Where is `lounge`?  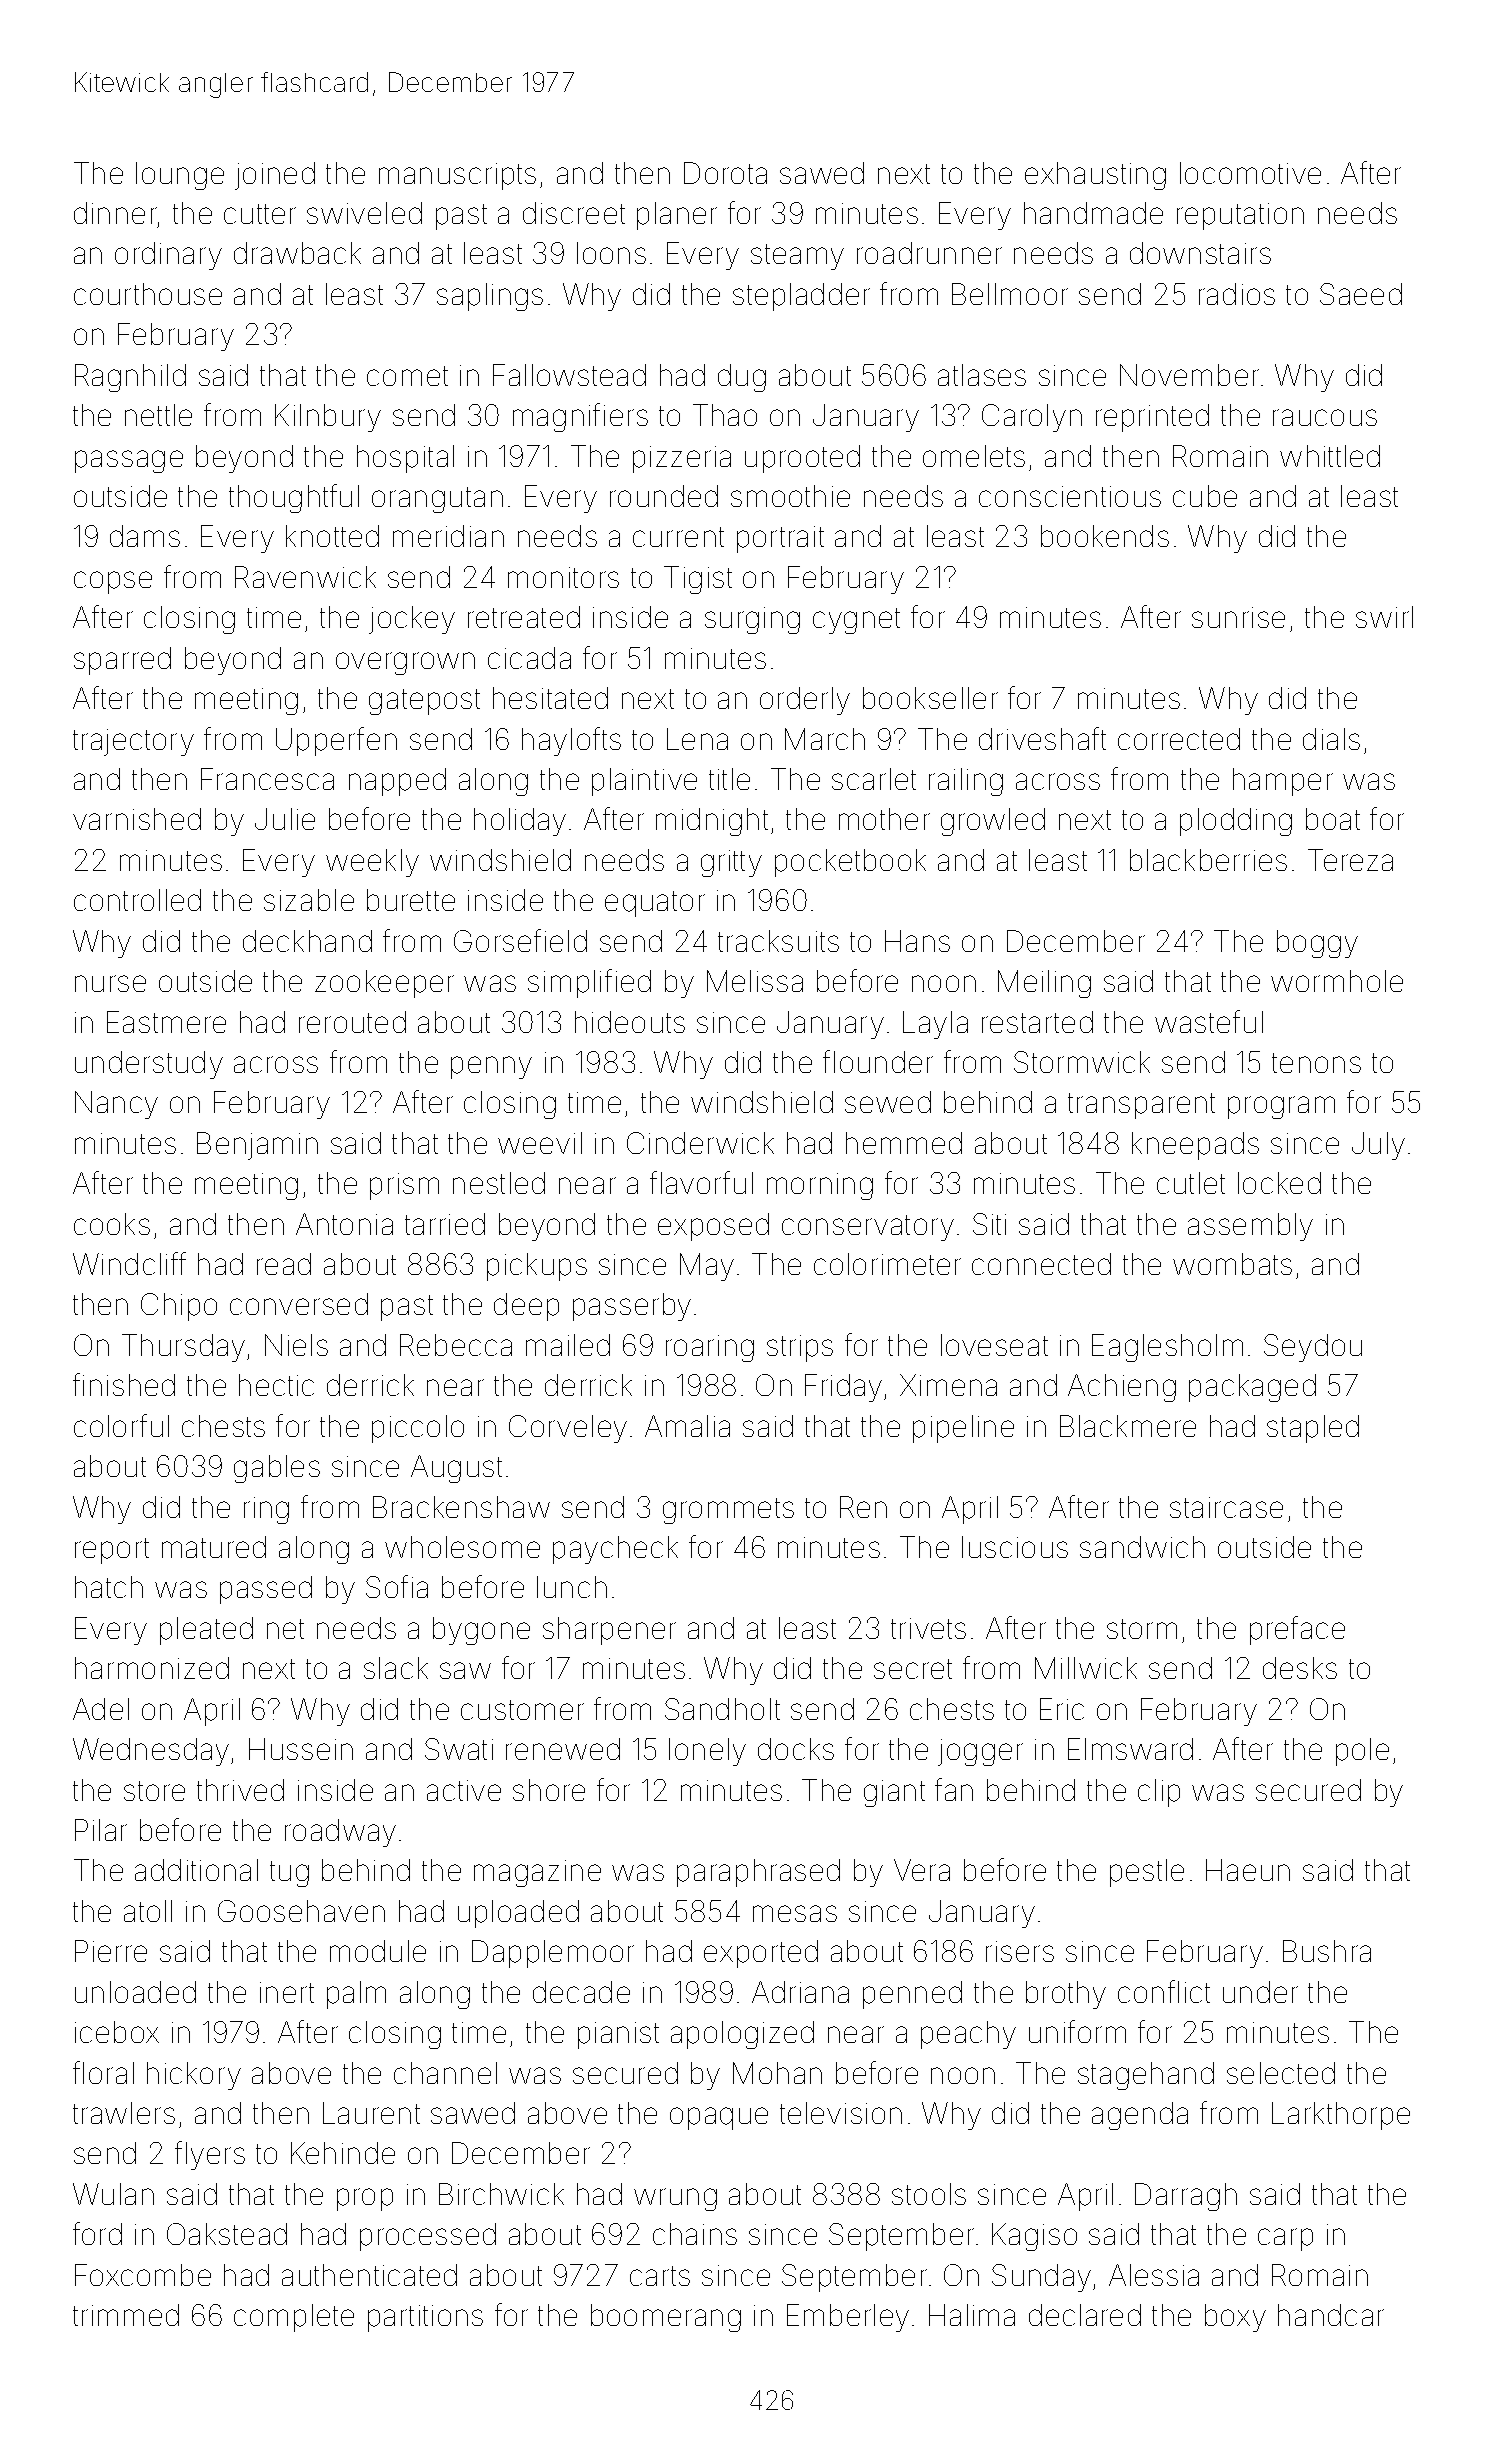 lounge is located at coordinates (180, 176).
